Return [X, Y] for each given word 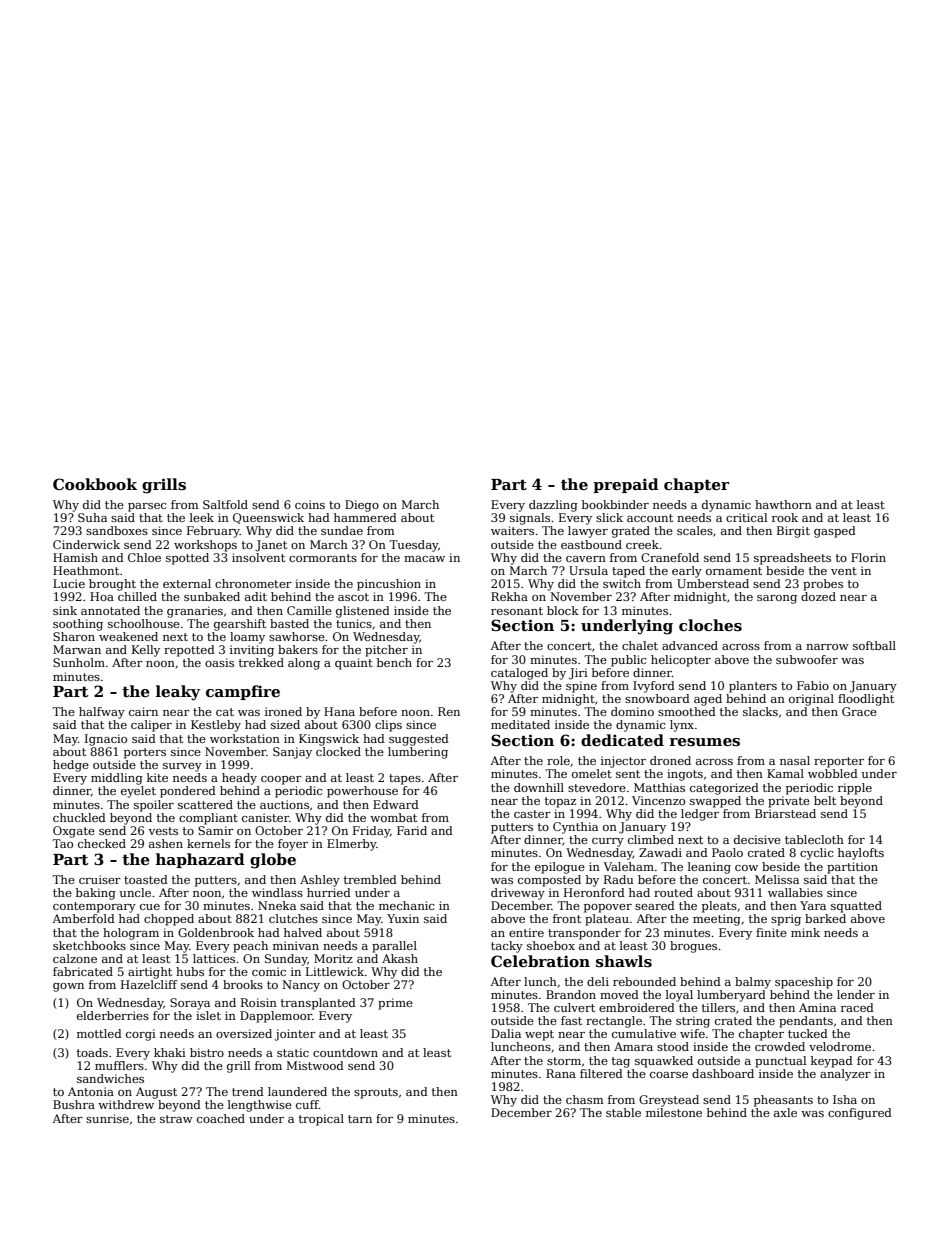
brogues [693, 947]
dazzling [553, 506]
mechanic [406, 905]
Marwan [77, 649]
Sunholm [79, 662]
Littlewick [335, 971]
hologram [131, 934]
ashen [166, 843]
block [563, 610]
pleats [719, 907]
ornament [734, 571]
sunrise [107, 1118]
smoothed [687, 711]
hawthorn [783, 504]
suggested [419, 740]
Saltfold [225, 504]
